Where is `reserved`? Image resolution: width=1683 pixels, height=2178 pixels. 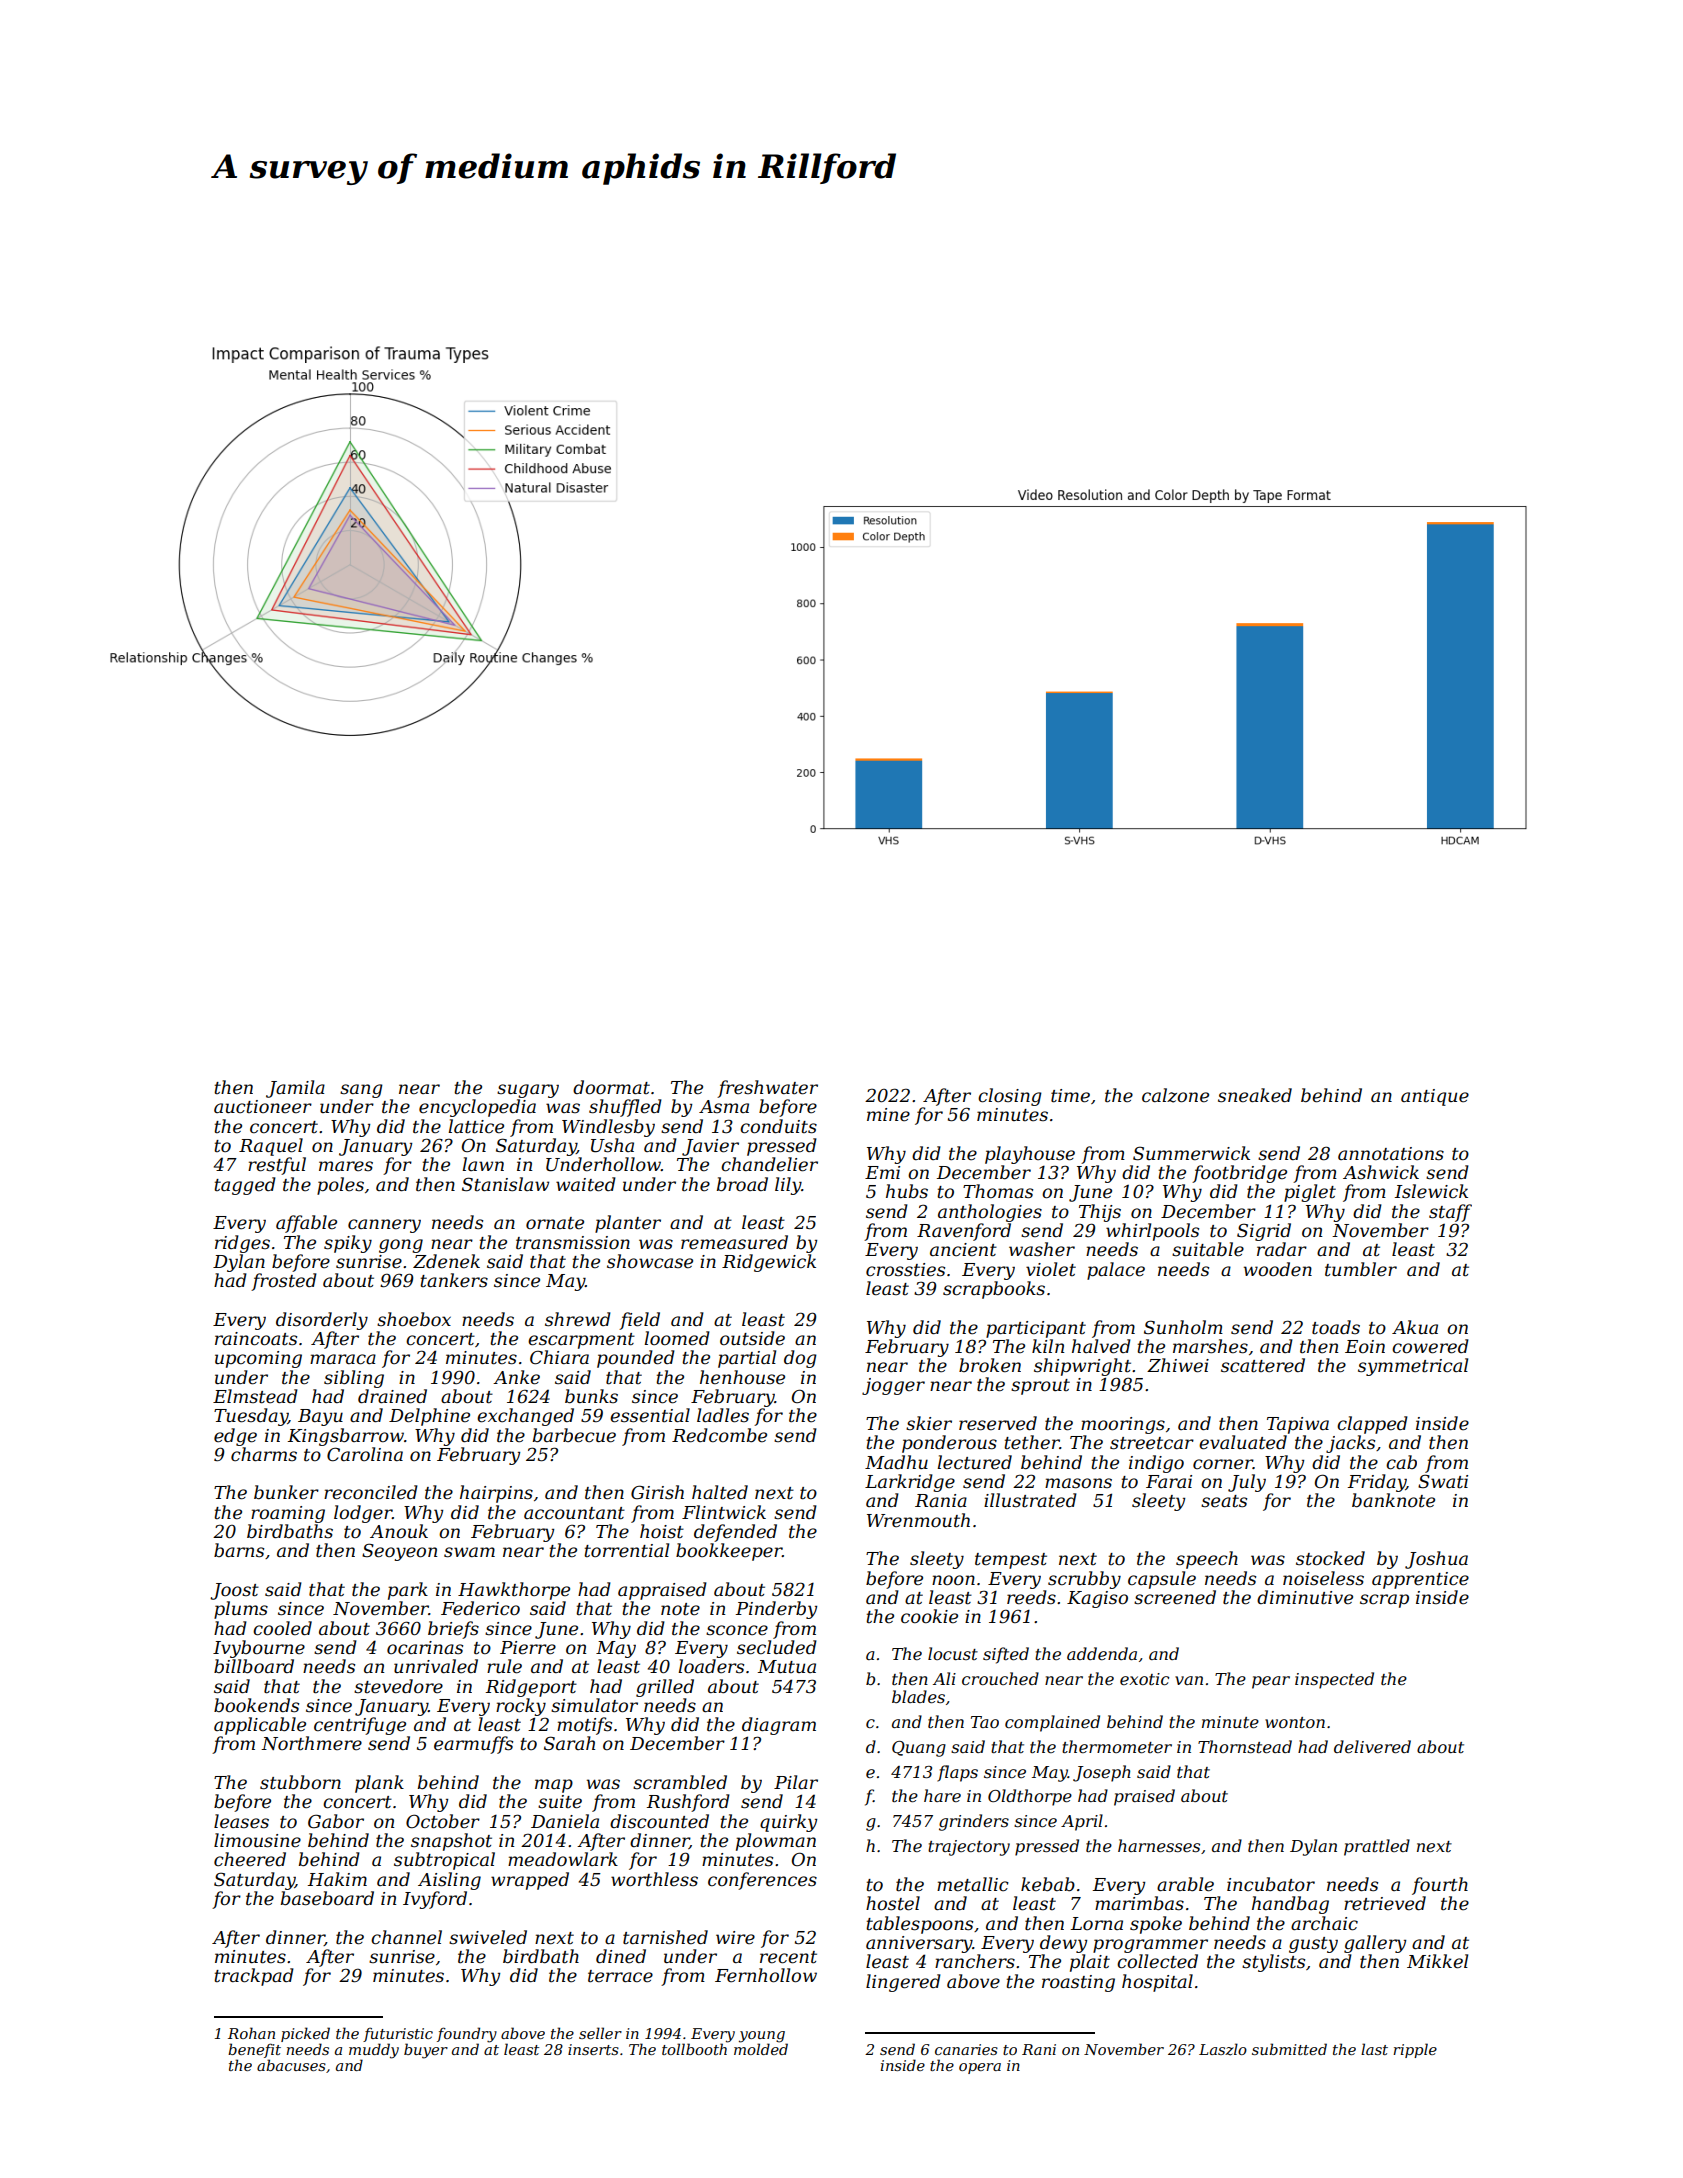 reserved is located at coordinates (998, 1423).
